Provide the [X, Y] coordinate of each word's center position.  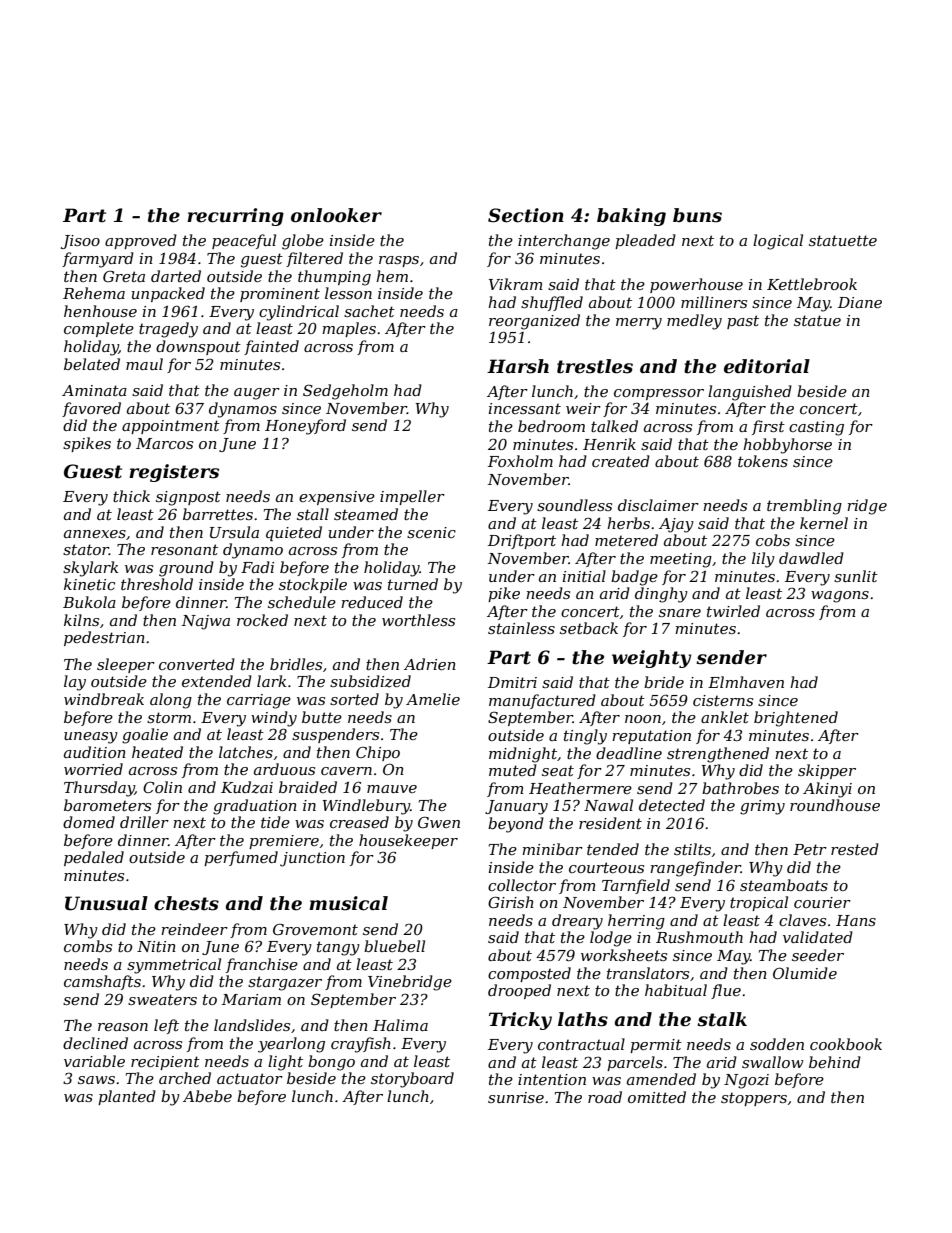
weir [583, 408]
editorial [767, 366]
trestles [595, 366]
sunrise [516, 1097]
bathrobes [740, 788]
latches [246, 752]
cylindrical [299, 313]
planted [127, 1097]
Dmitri [512, 682]
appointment [171, 427]
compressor [659, 394]
